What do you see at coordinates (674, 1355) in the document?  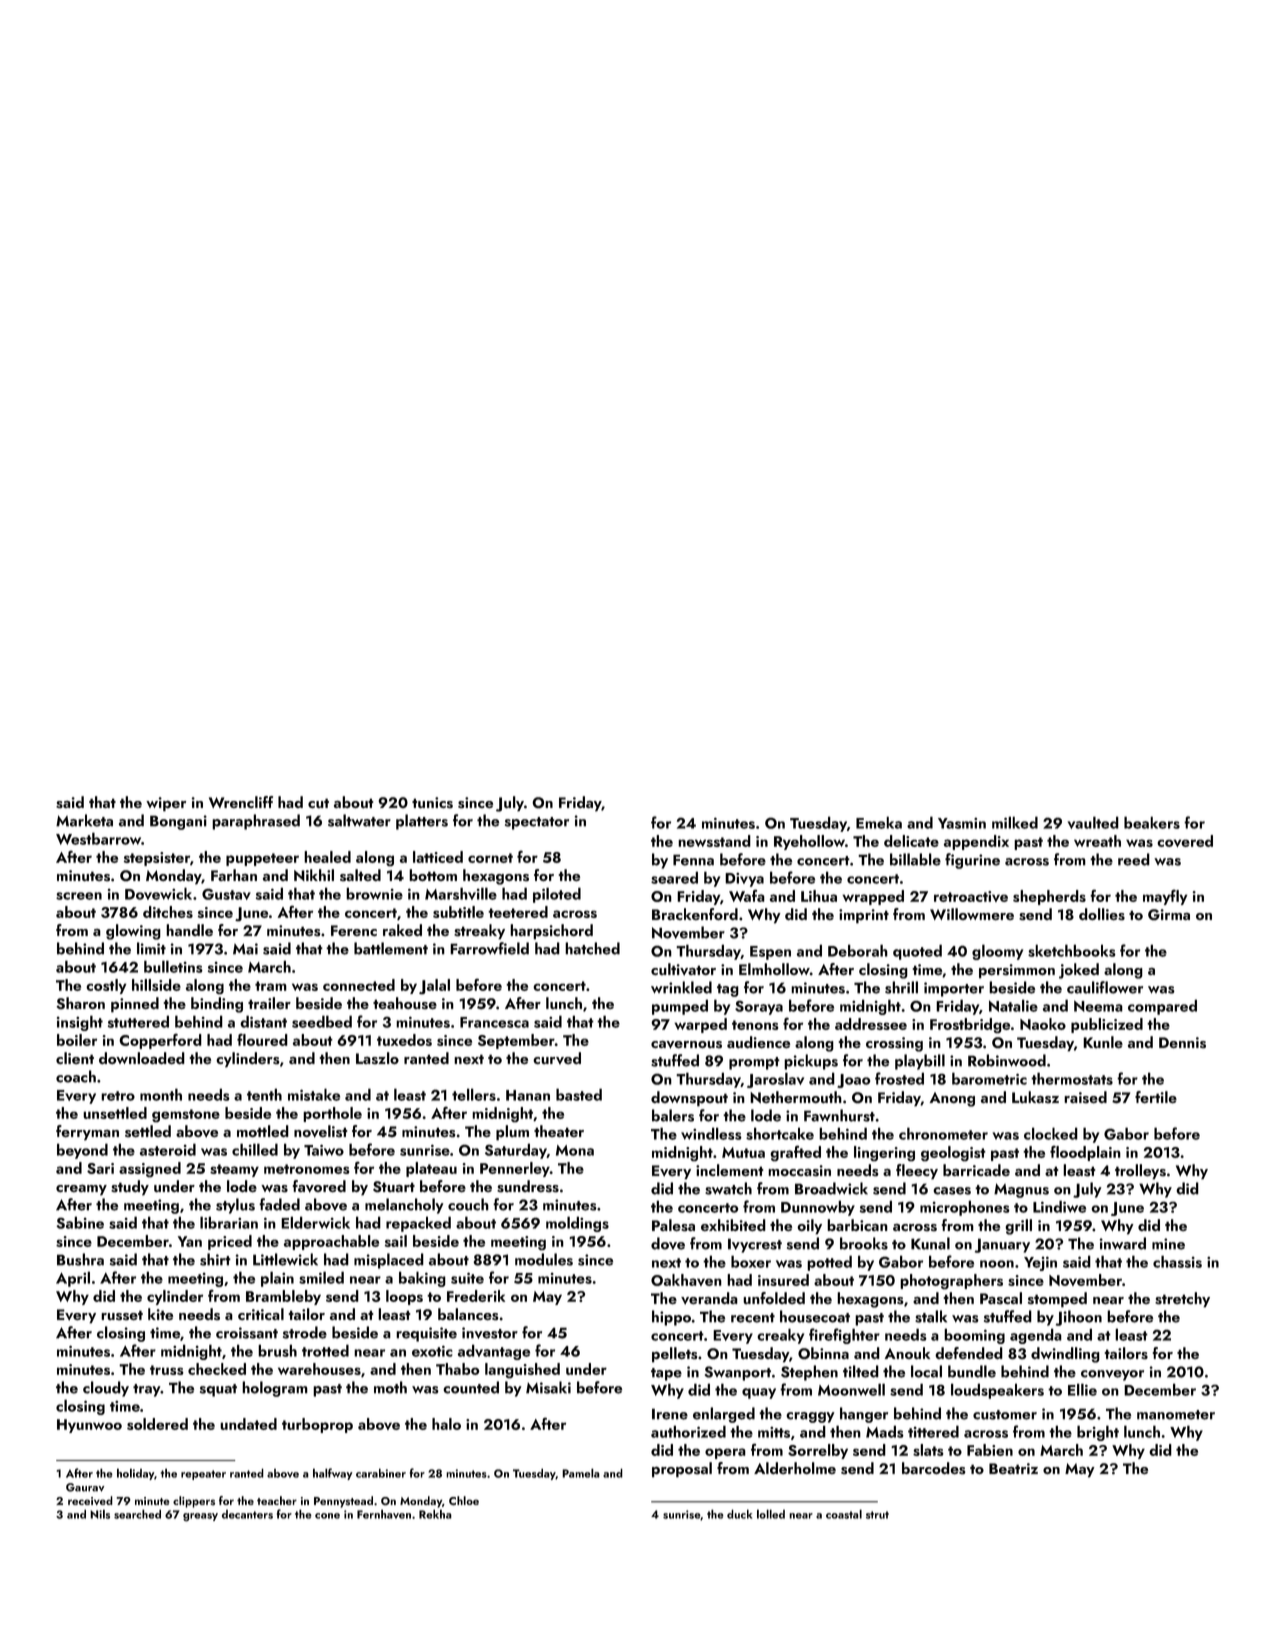 I see `pellets` at bounding box center [674, 1355].
